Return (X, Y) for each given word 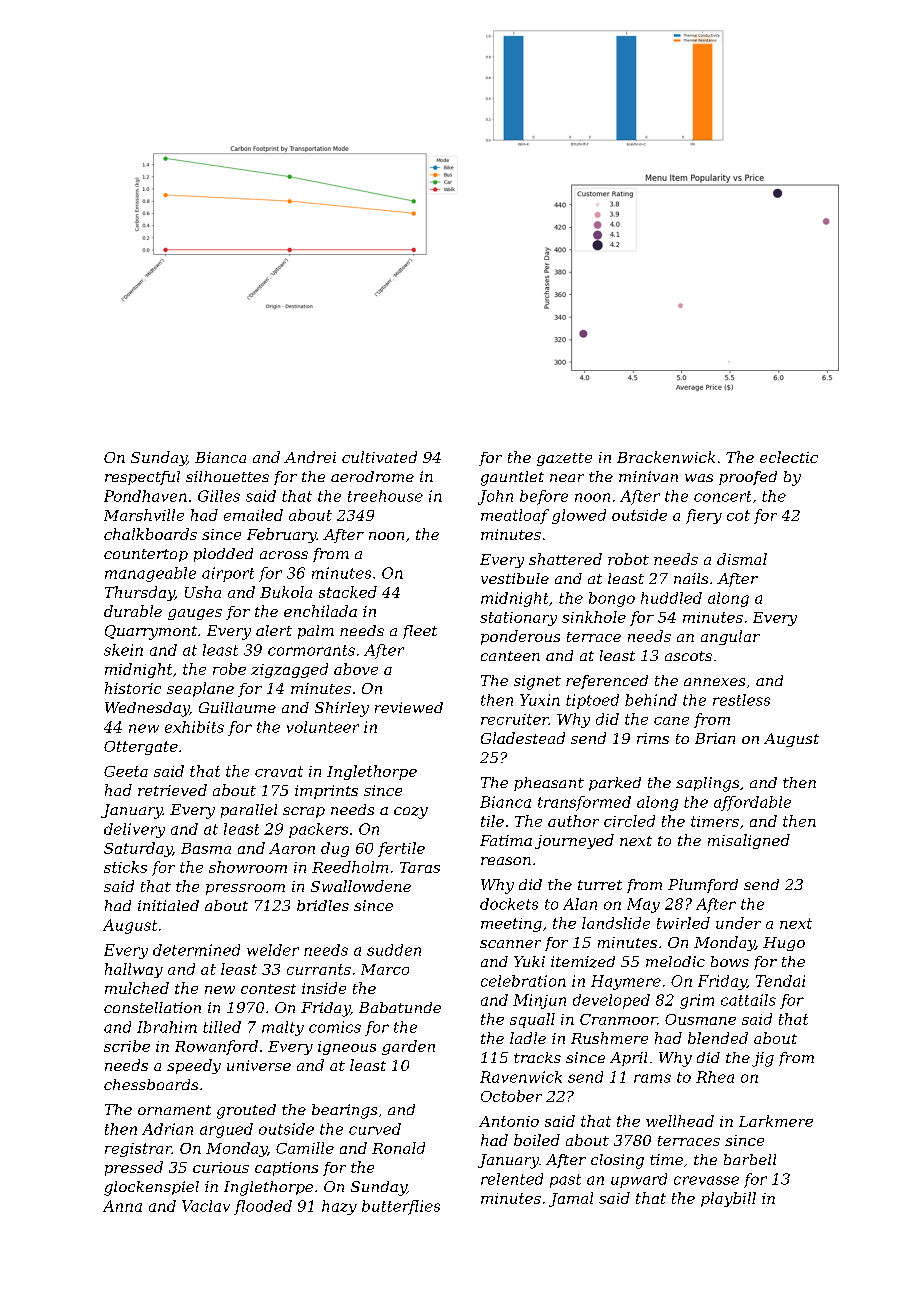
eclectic (789, 457)
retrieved (172, 790)
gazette (564, 459)
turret (600, 885)
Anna (122, 1206)
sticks (125, 867)
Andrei (310, 457)
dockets (509, 904)
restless (741, 700)
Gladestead (523, 738)
